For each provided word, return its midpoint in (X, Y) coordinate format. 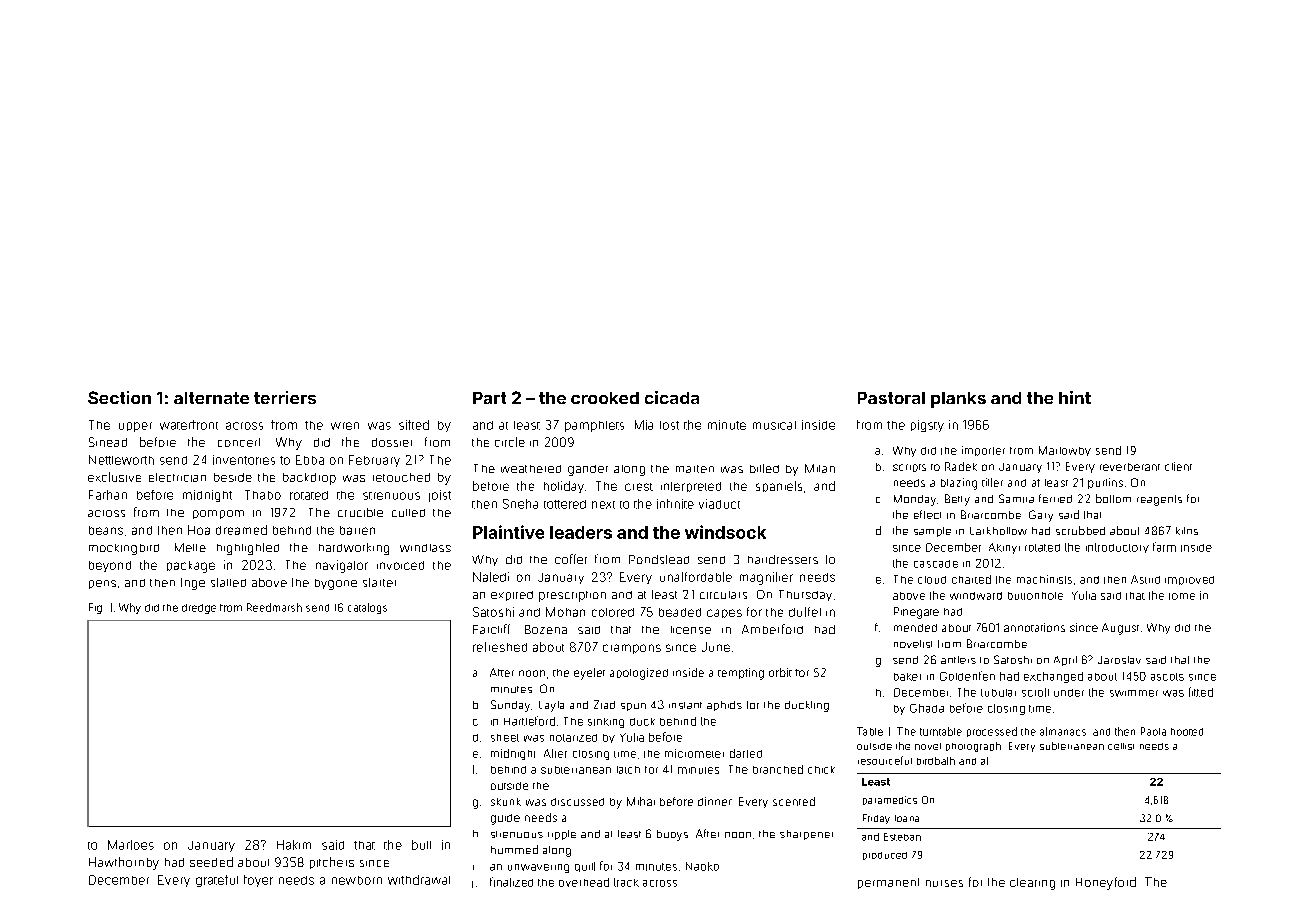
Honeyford (1106, 883)
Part (489, 398)
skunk (506, 802)
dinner (715, 801)
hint (1075, 397)
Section (119, 397)
